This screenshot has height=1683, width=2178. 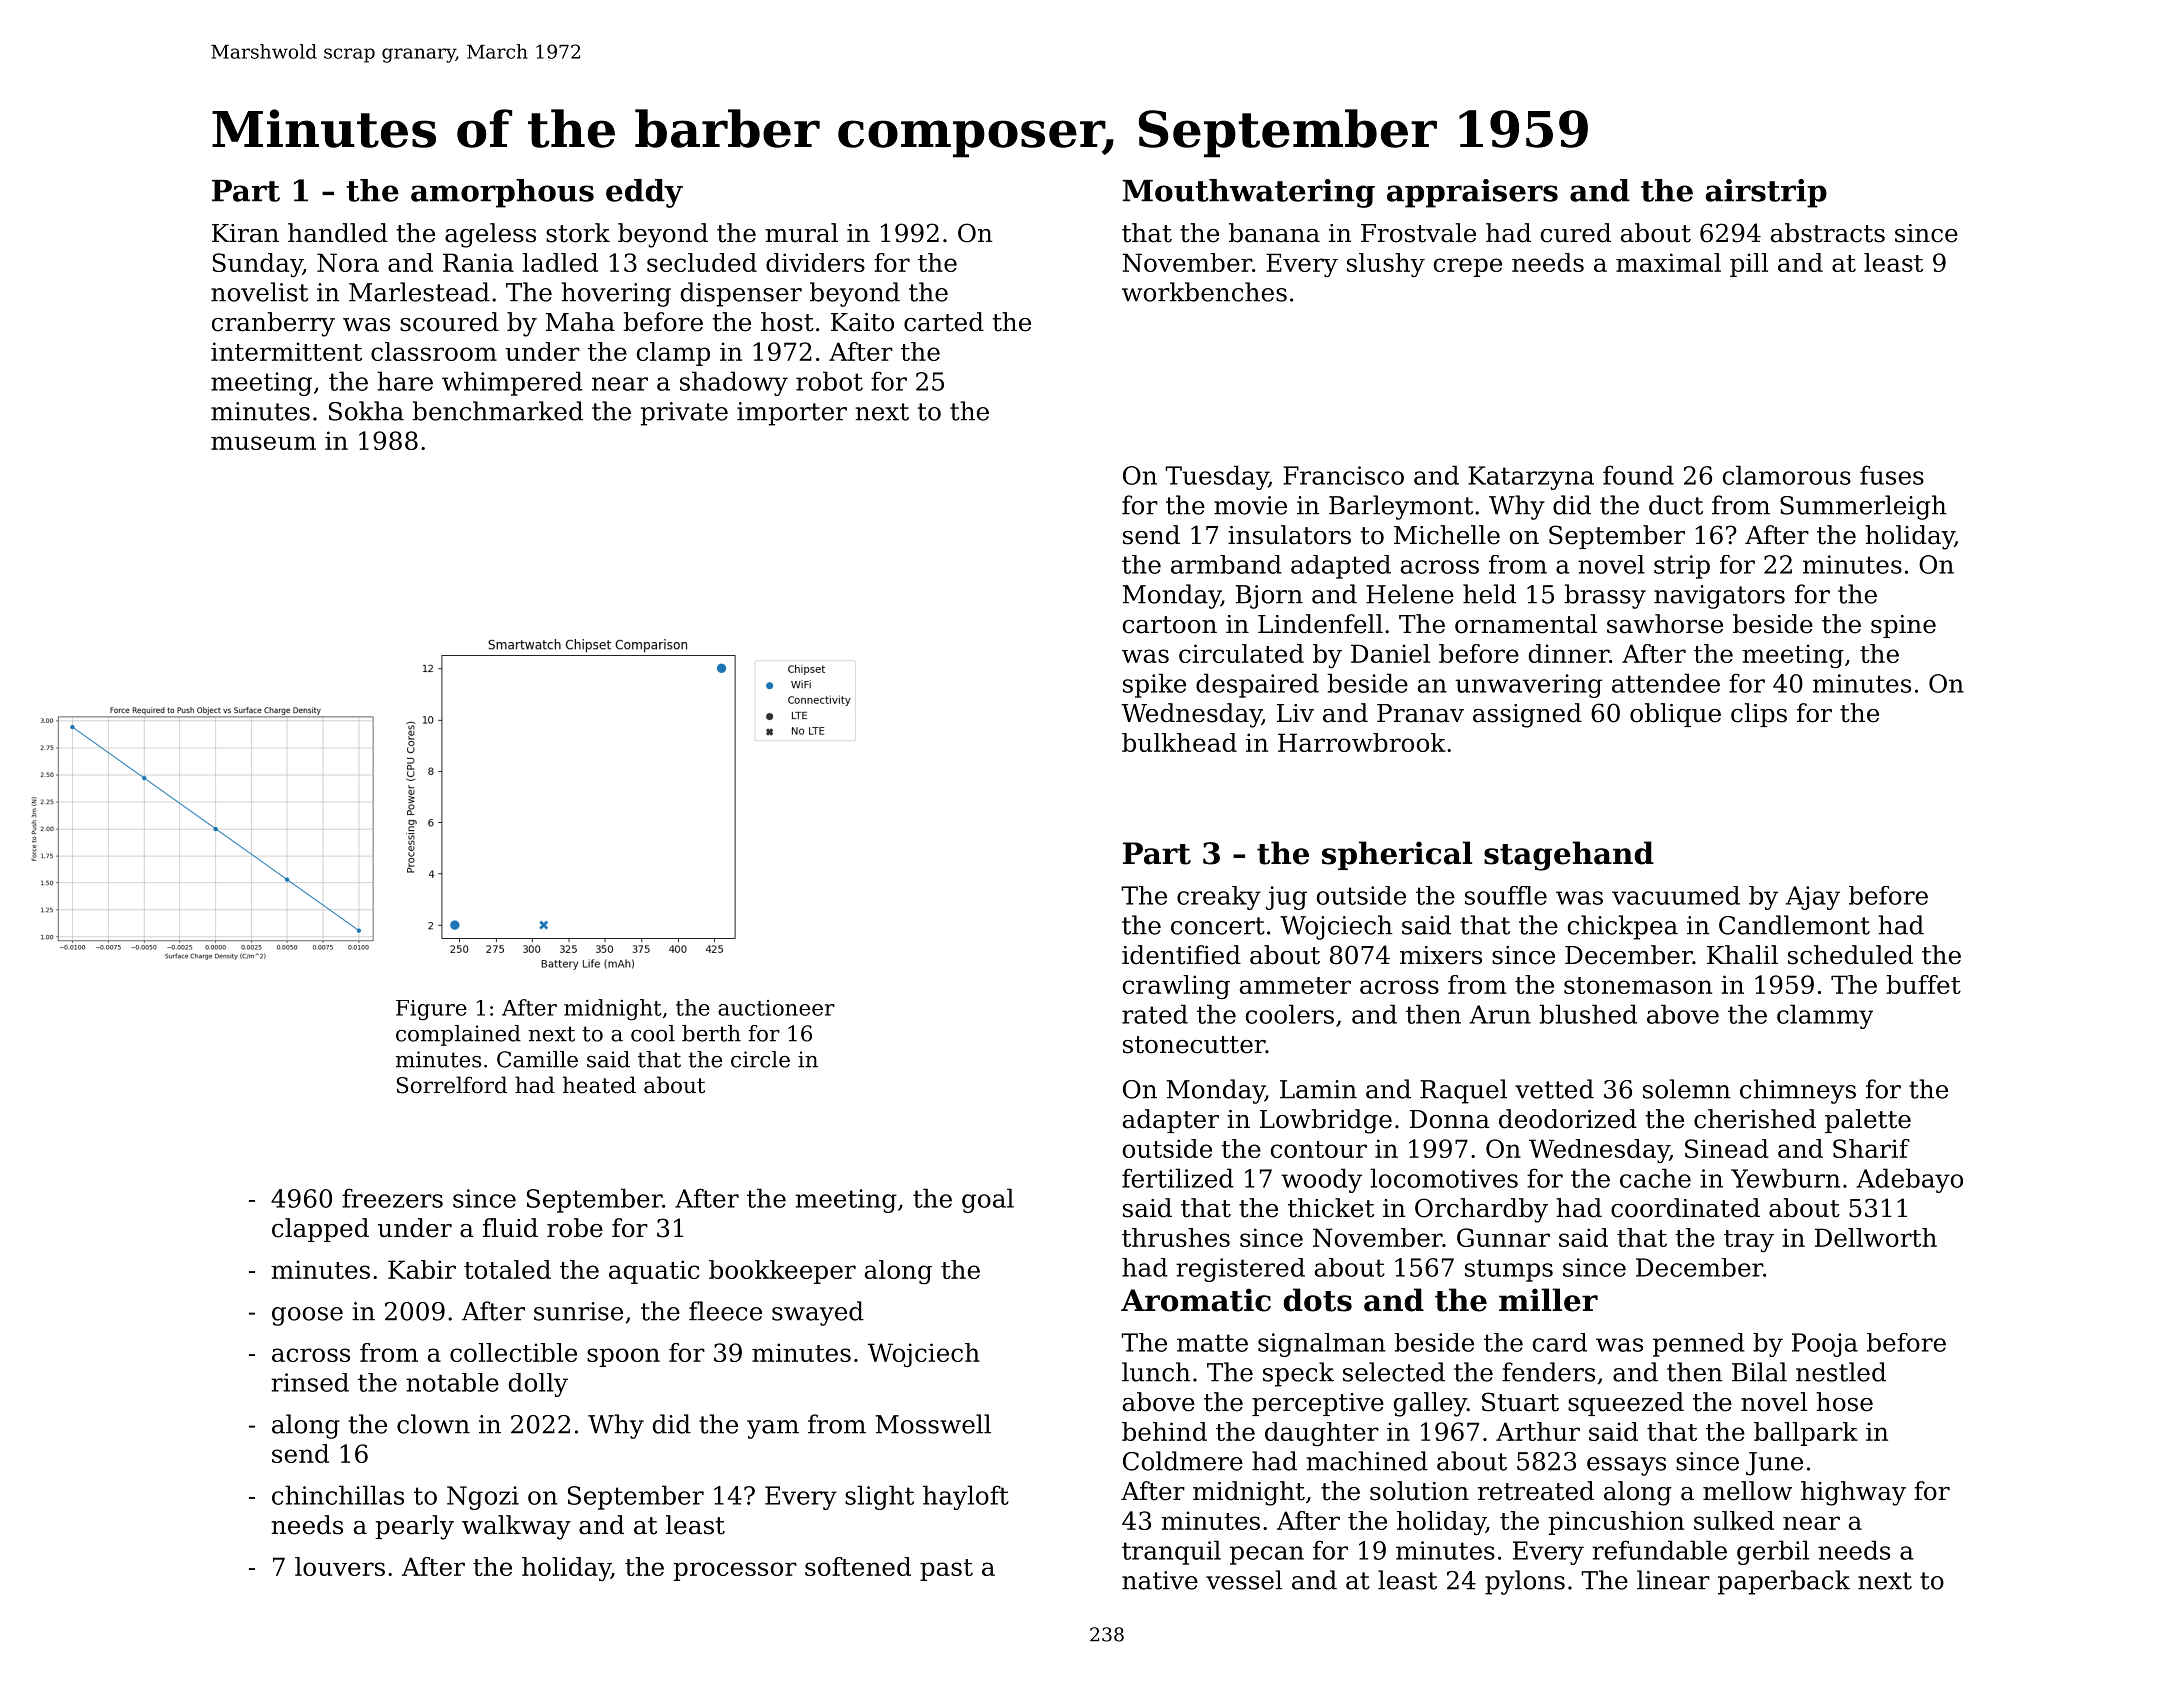 What do you see at coordinates (644, 193) in the screenshot?
I see `eddy` at bounding box center [644, 193].
